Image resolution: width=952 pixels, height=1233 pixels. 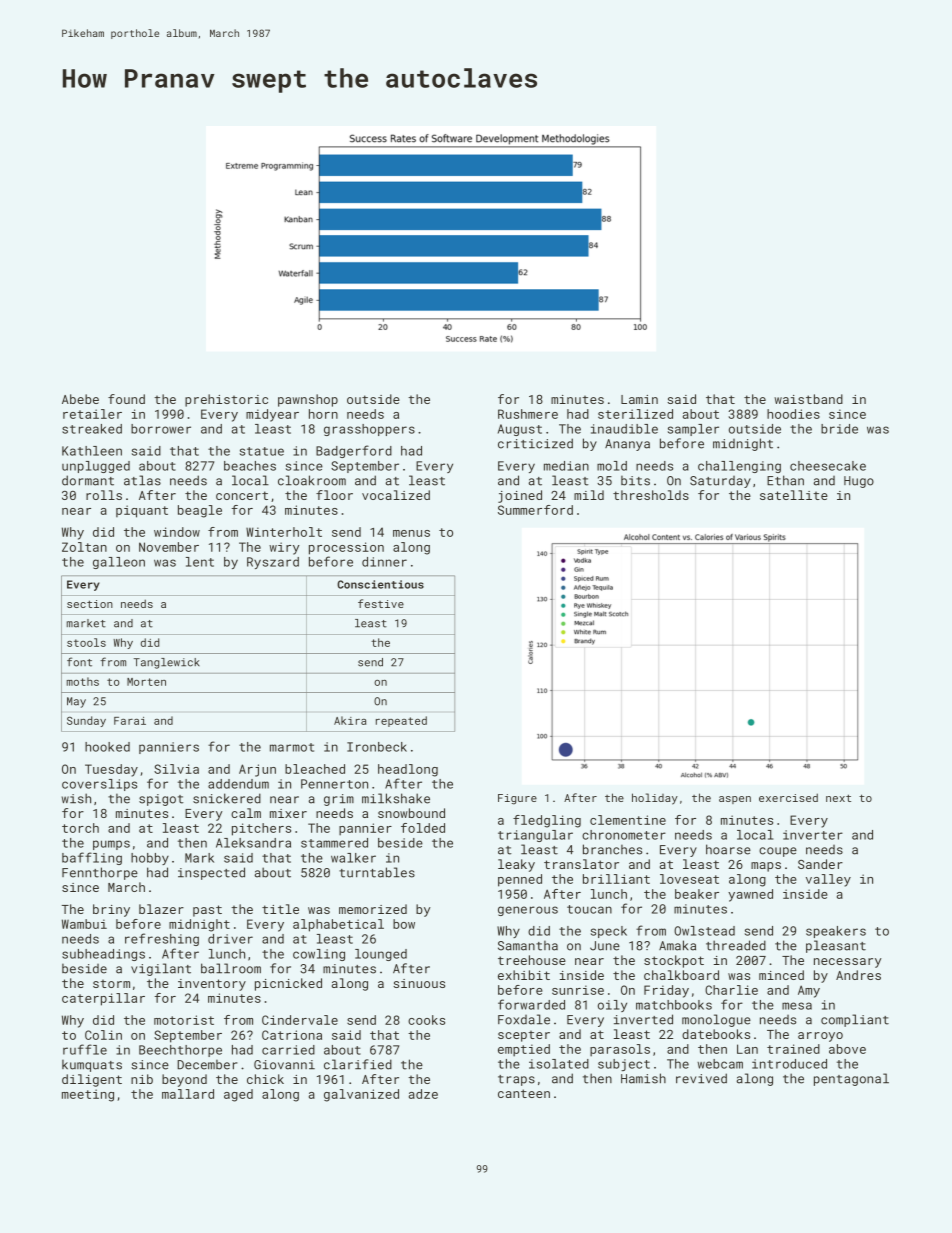 I want to click on Morten, so click(x=146, y=682).
